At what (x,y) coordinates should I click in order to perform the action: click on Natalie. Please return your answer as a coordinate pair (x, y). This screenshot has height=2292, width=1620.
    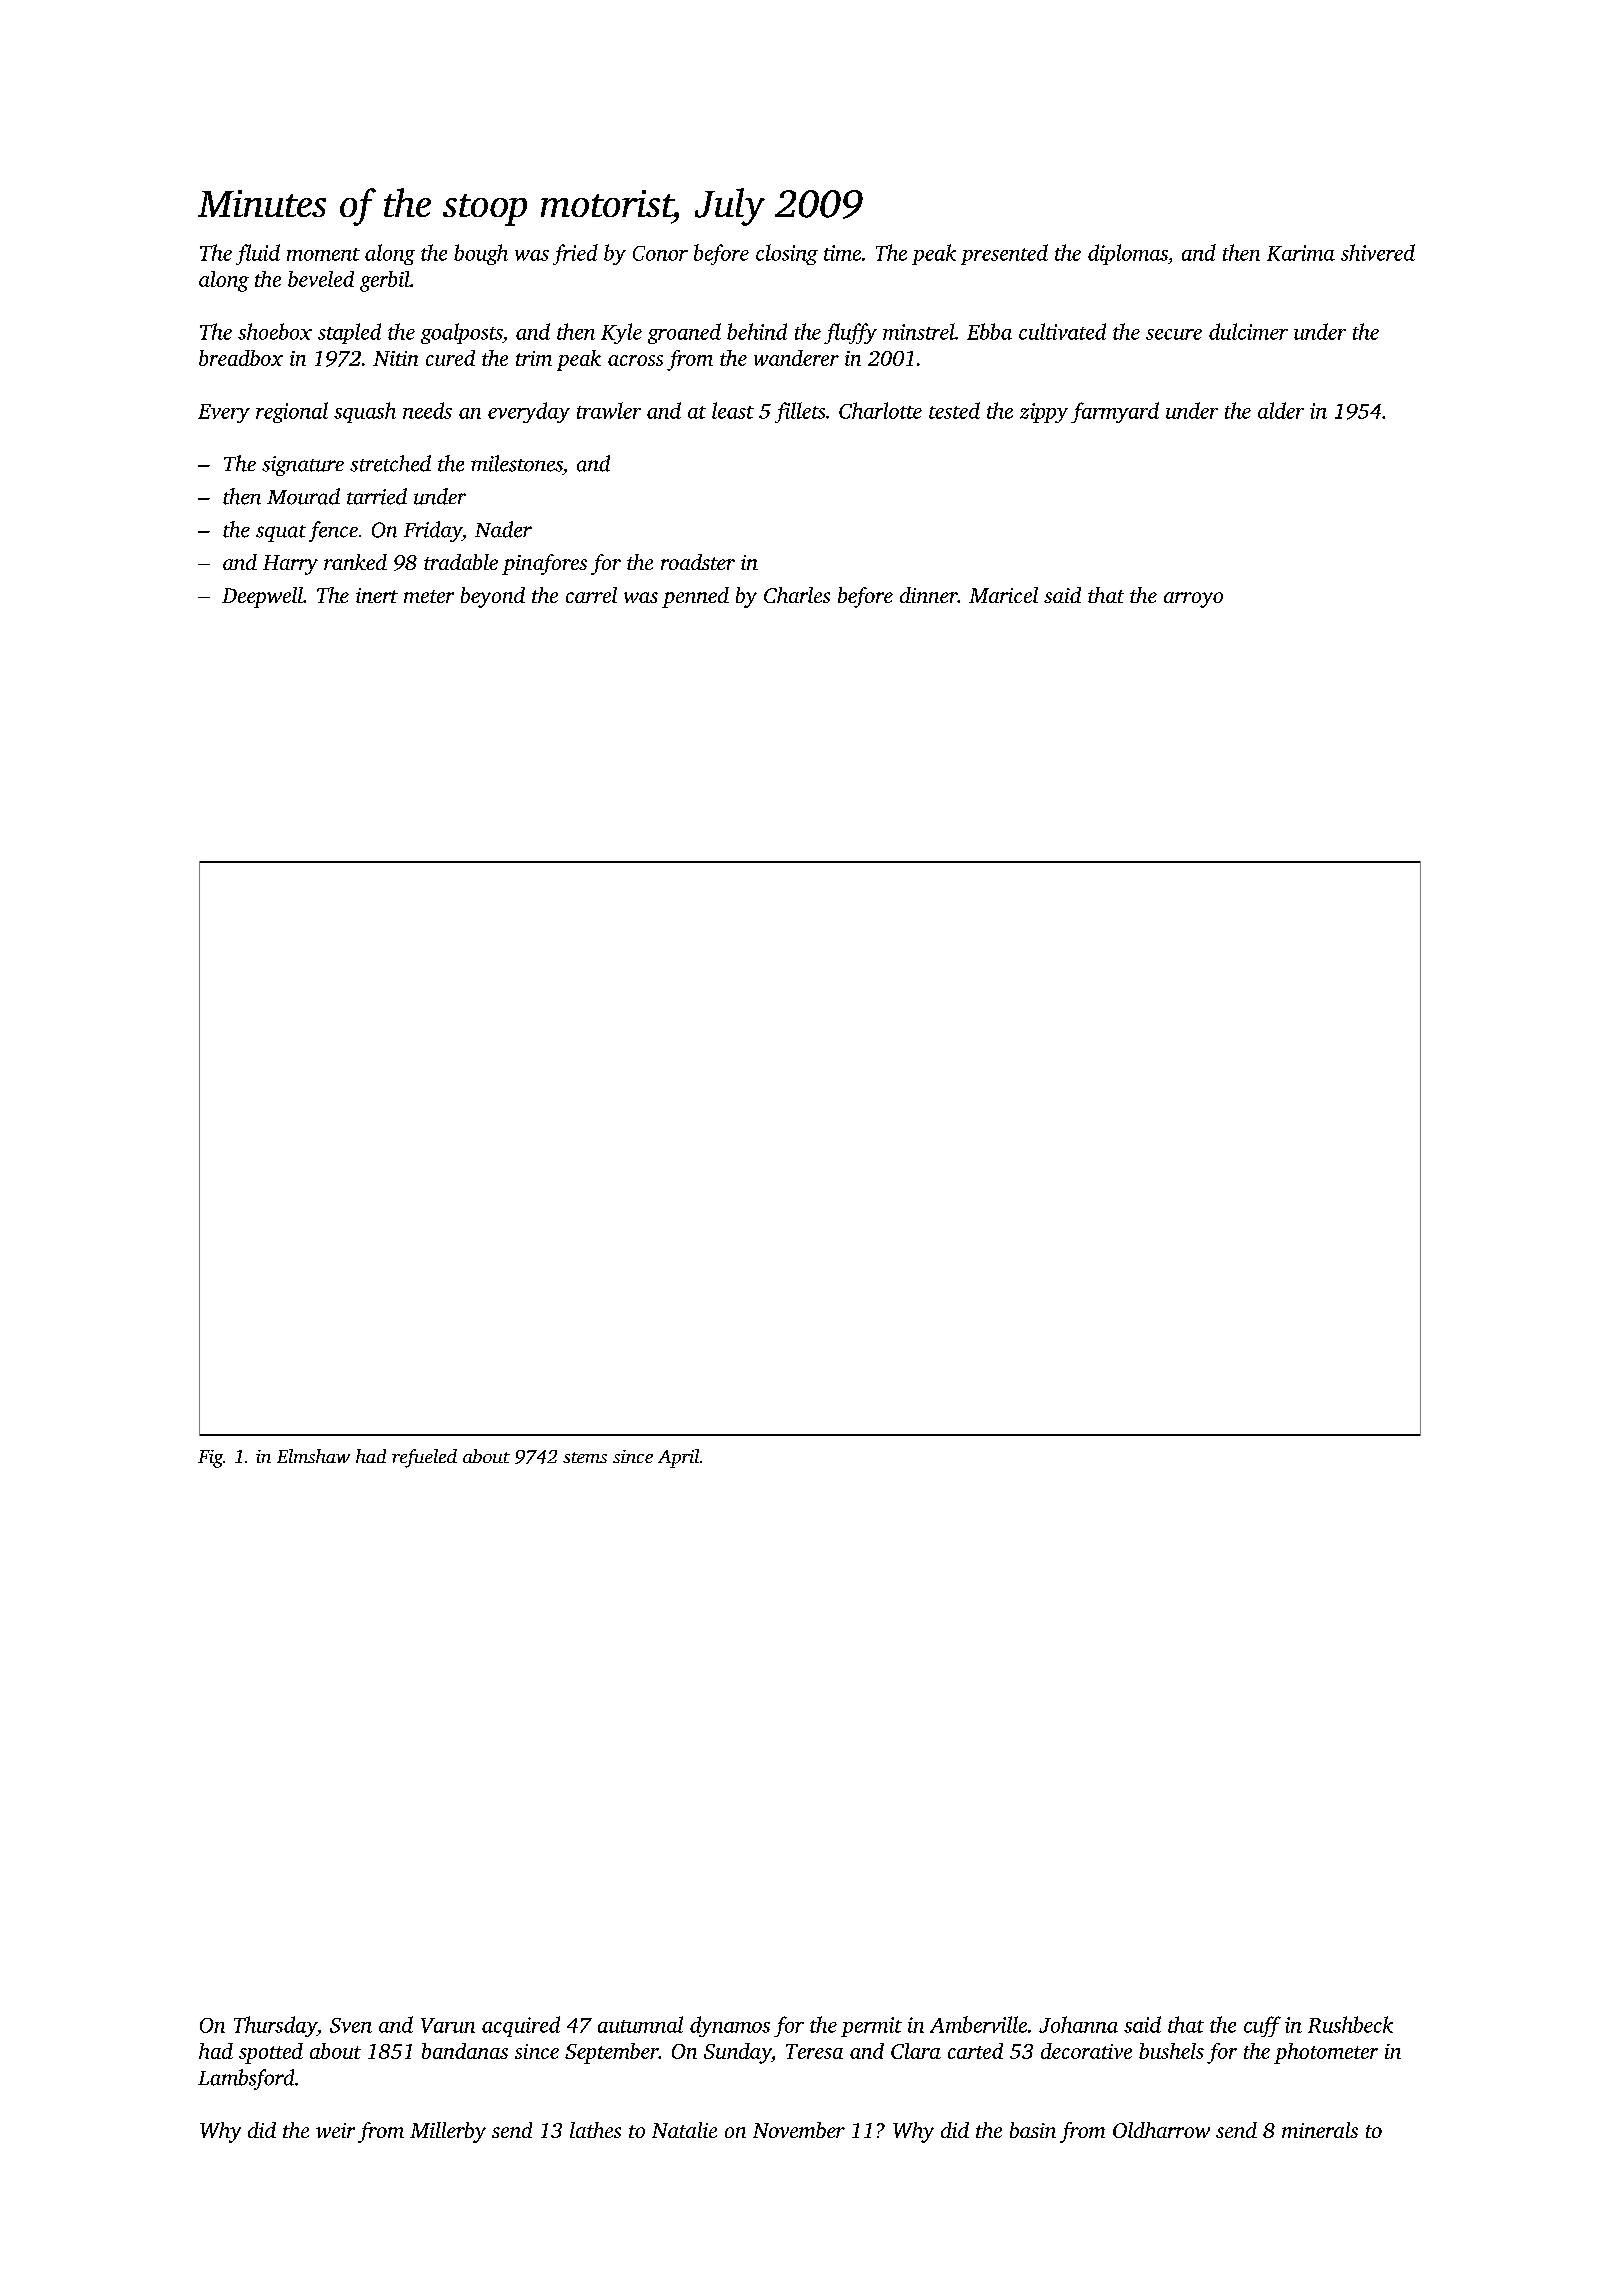
    Looking at the image, I should click on (684, 2130).
